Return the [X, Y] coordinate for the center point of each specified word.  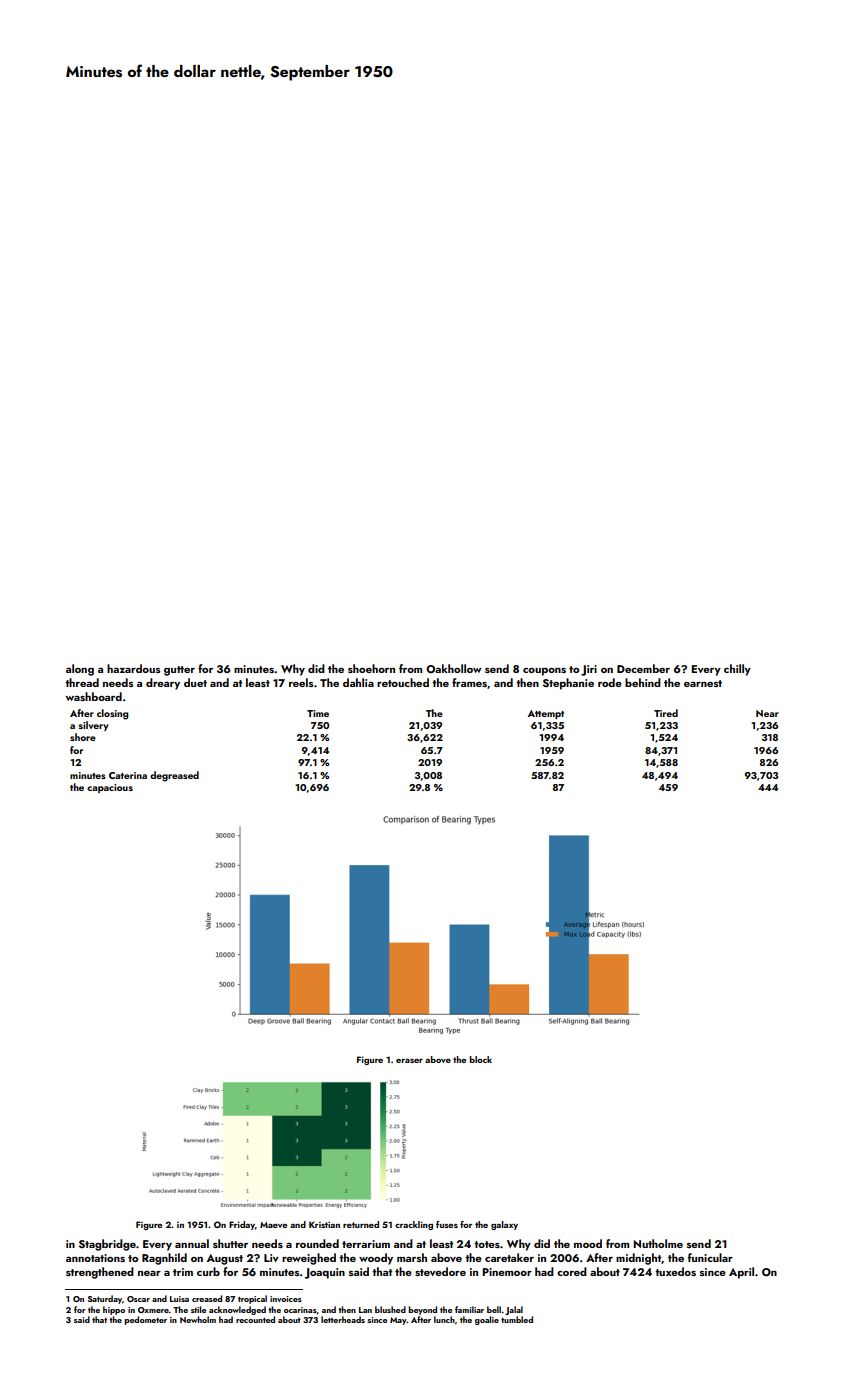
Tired [666, 713]
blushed [390, 1309]
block [481, 1059]
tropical [252, 1299]
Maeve [273, 1225]
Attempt [546, 714]
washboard [94, 696]
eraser [409, 1061]
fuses [447, 1224]
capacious [110, 788]
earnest [703, 683]
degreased [174, 776]
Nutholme [658, 1243]
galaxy [504, 1225]
